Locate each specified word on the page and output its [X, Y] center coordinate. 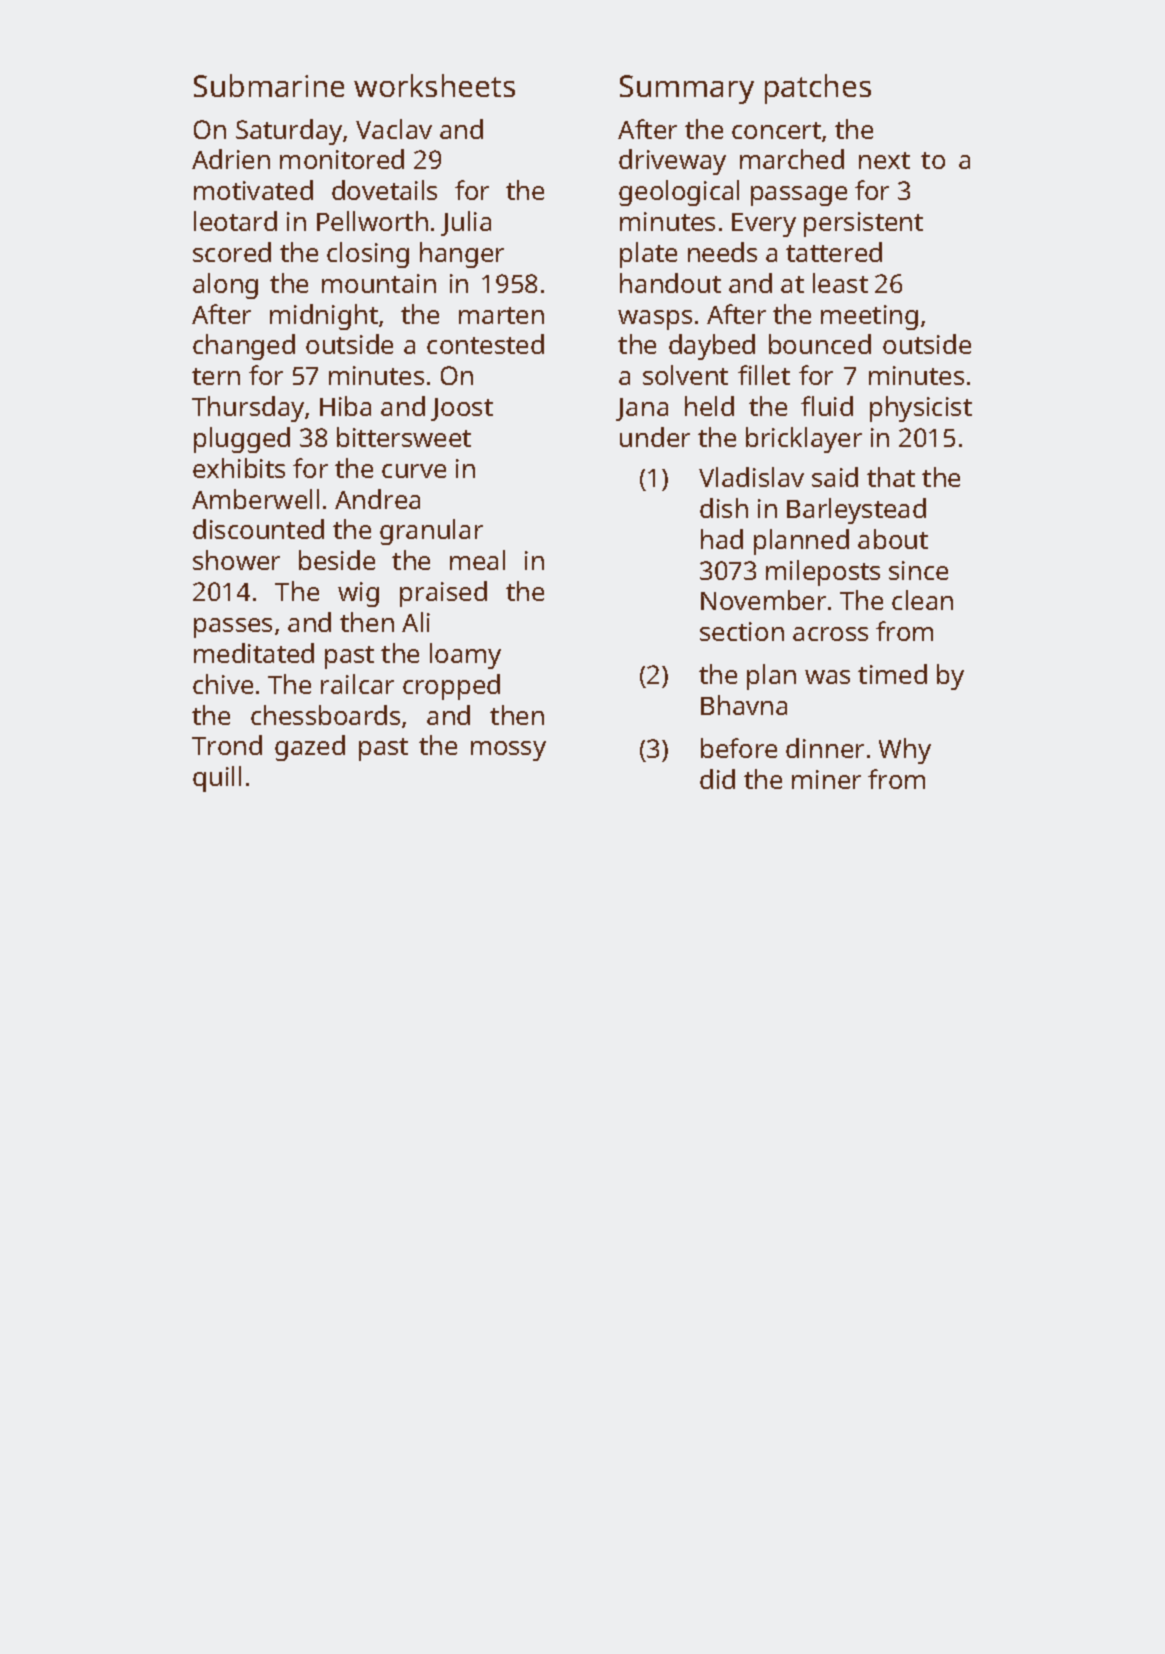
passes [233, 628]
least [840, 283]
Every [764, 225]
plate [648, 255]
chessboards [325, 715]
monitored [342, 159]
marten [501, 315]
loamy [465, 656]
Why [905, 751]
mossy [508, 751]
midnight [324, 317]
